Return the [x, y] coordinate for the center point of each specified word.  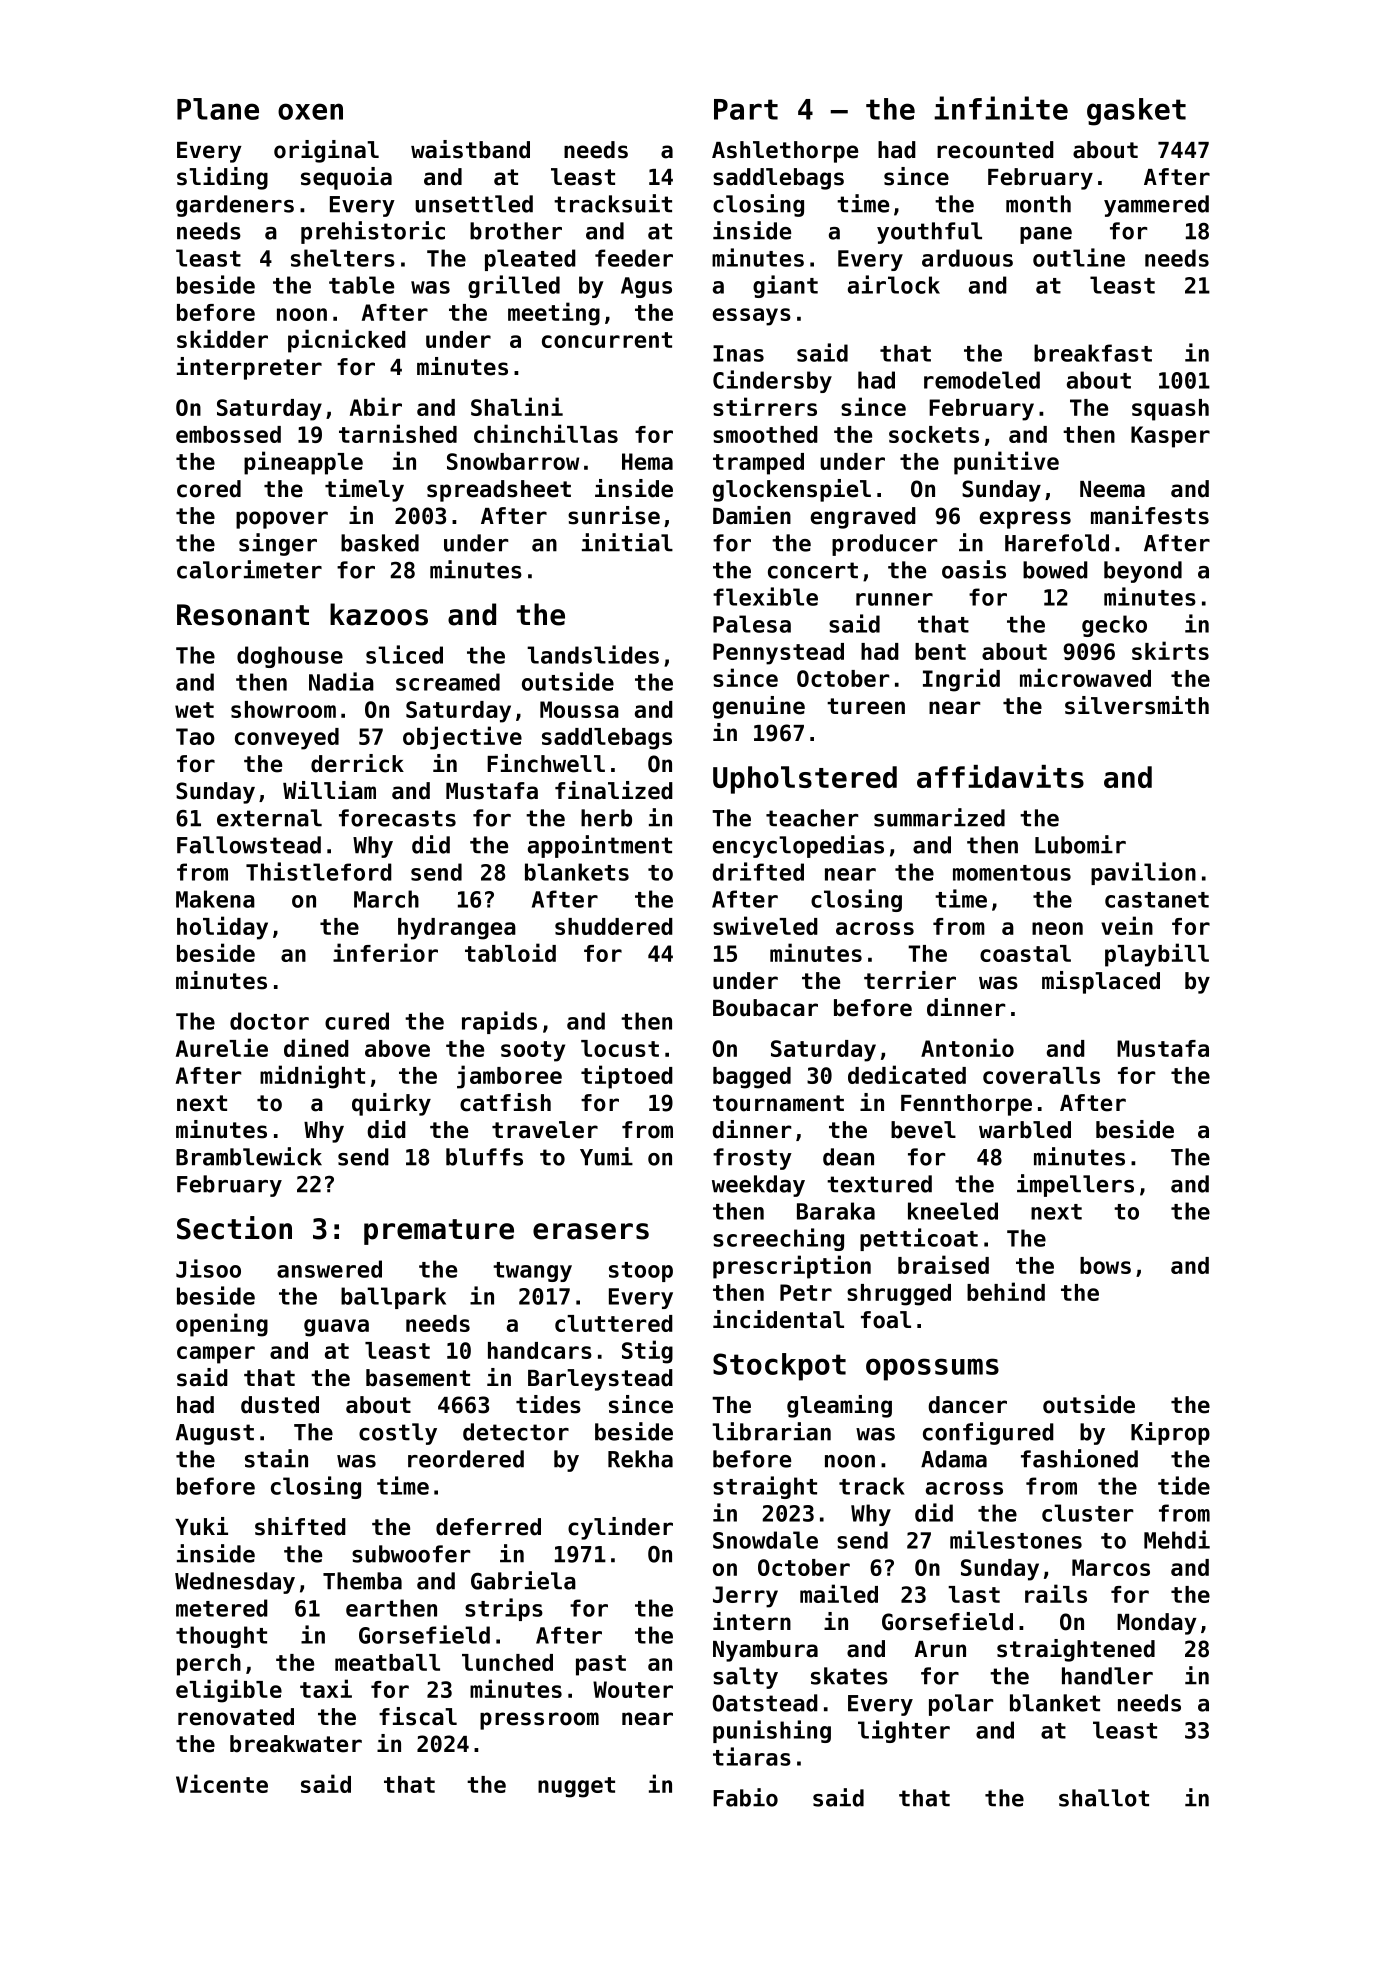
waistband [470, 149]
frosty [752, 1159]
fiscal [418, 1716]
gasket [1136, 112]
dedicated [907, 1074]
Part [746, 109]
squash [1170, 410]
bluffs [484, 1157]
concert [813, 570]
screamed [448, 682]
